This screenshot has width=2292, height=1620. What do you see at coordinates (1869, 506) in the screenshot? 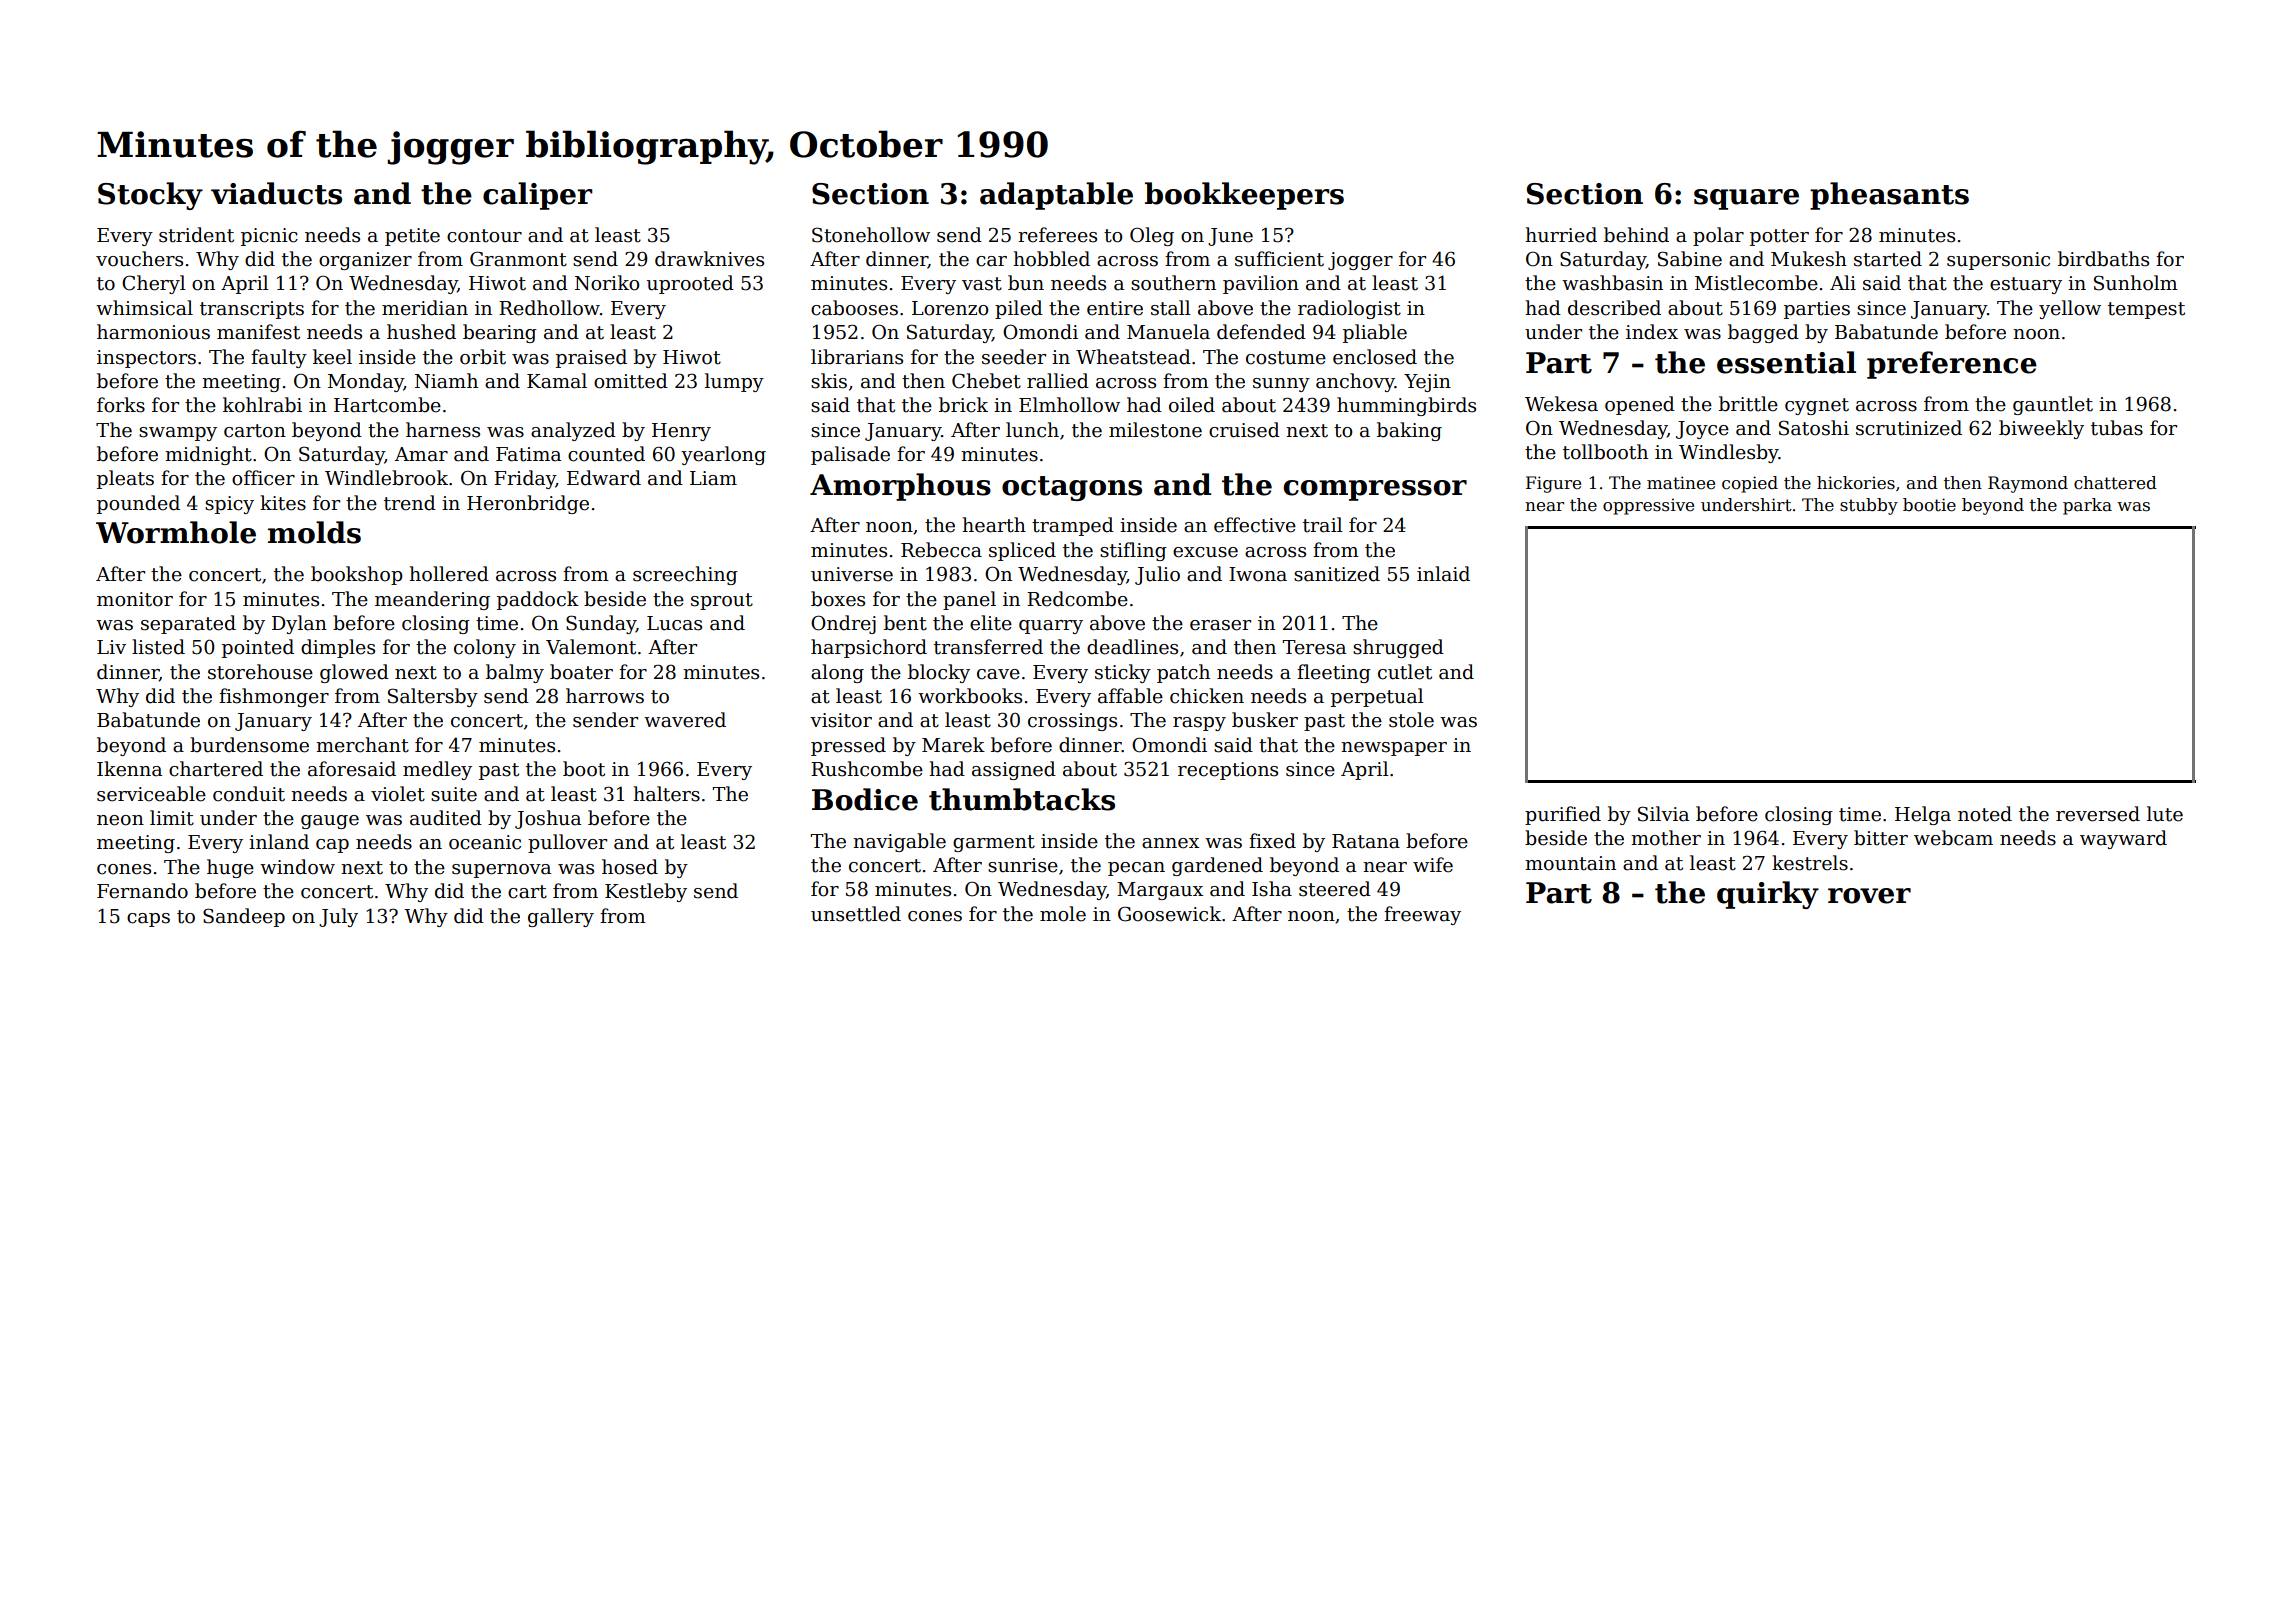
I see `stubby` at bounding box center [1869, 506].
